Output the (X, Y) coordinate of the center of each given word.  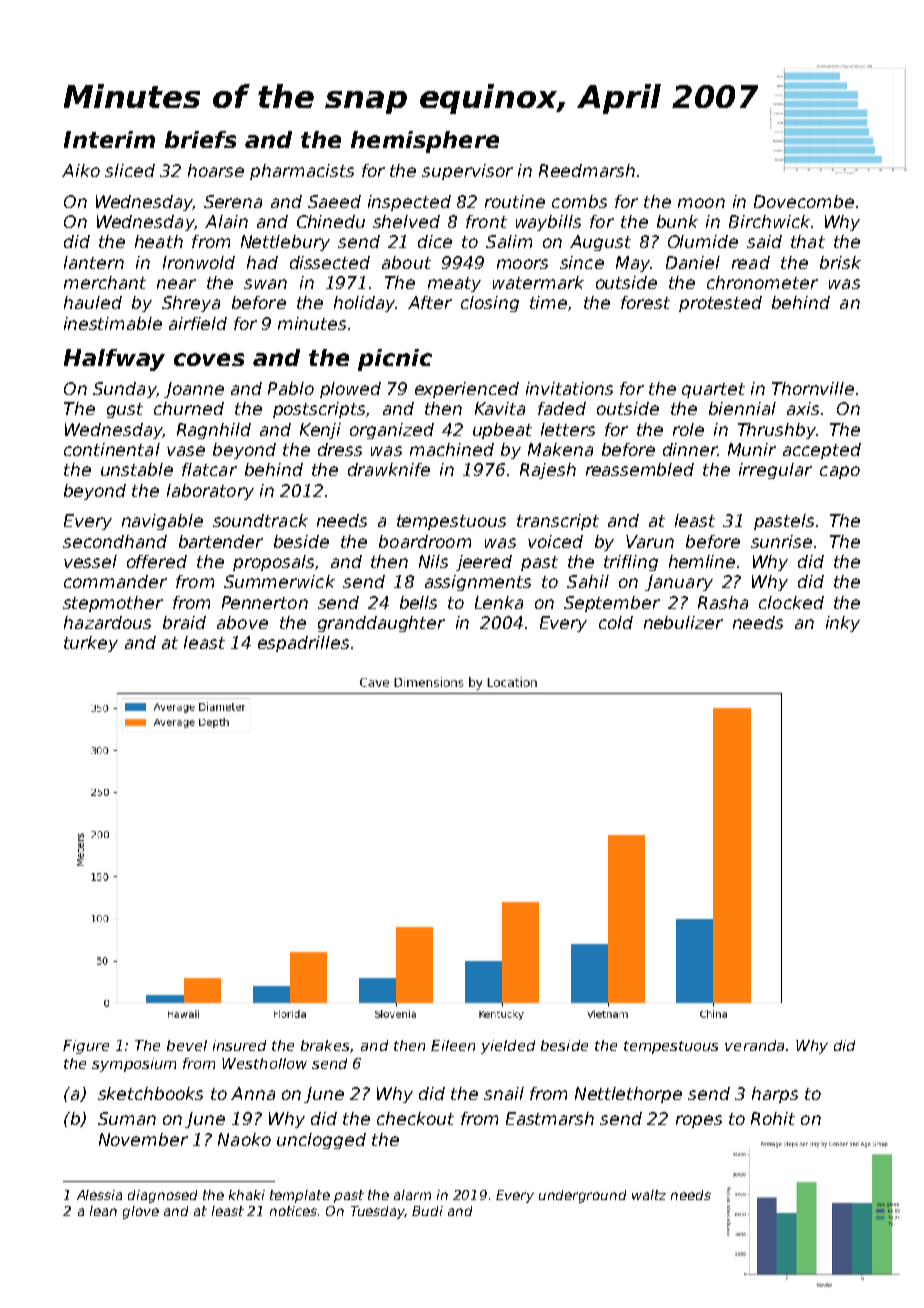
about (406, 262)
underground (582, 1196)
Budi (427, 1211)
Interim (109, 139)
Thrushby (777, 431)
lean (103, 1211)
